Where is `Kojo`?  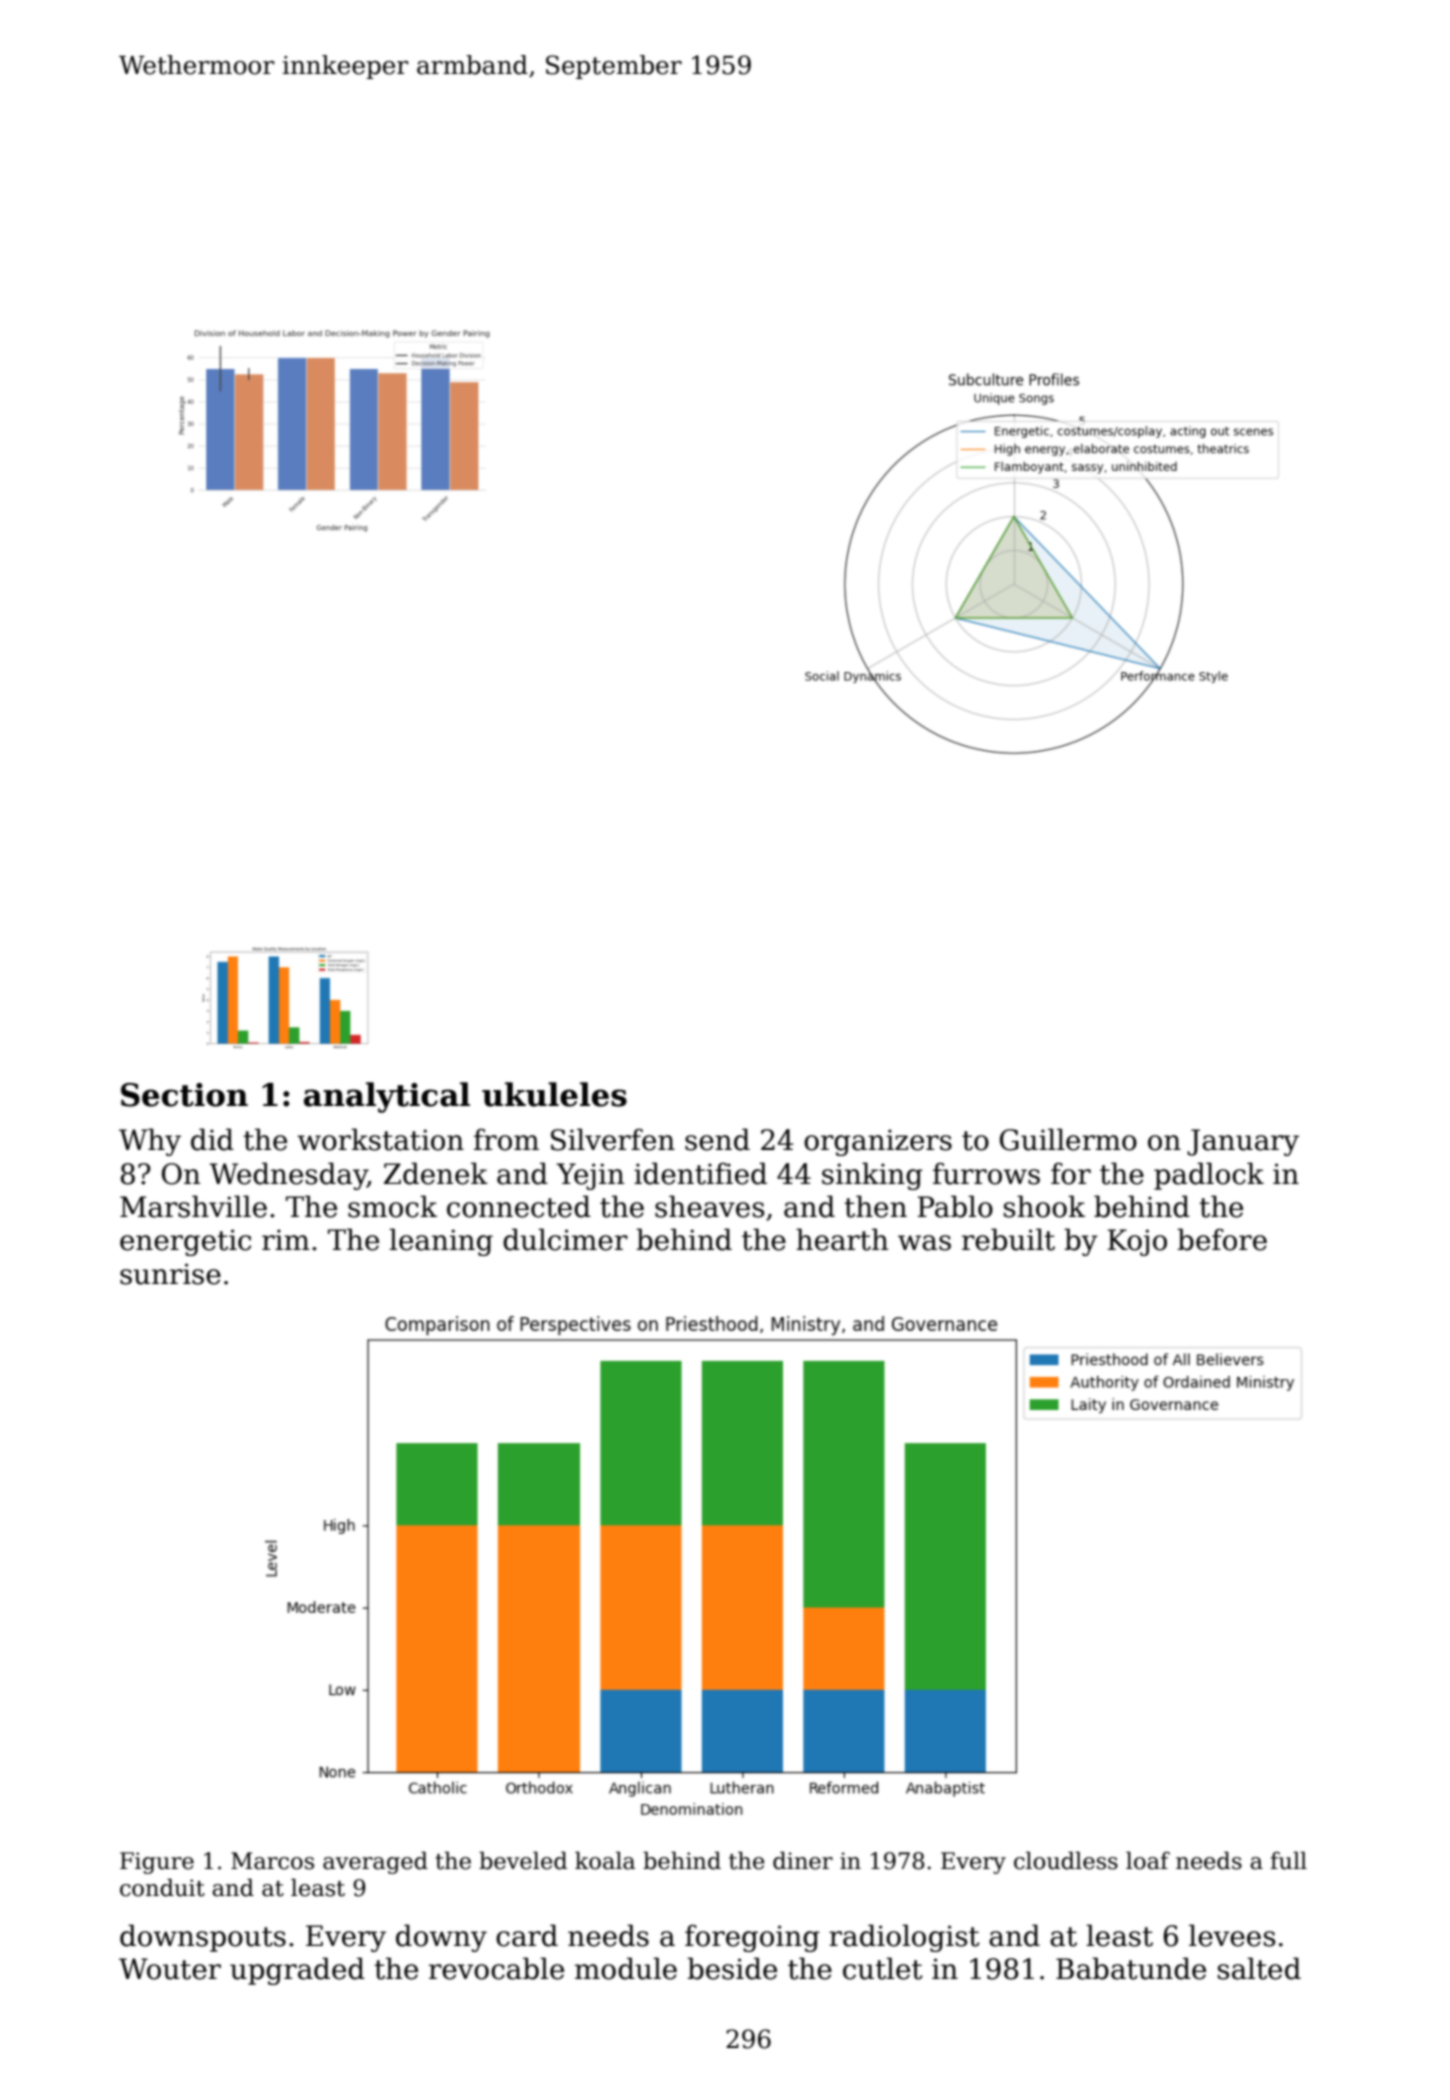
Kojo is located at coordinates (1137, 1242).
